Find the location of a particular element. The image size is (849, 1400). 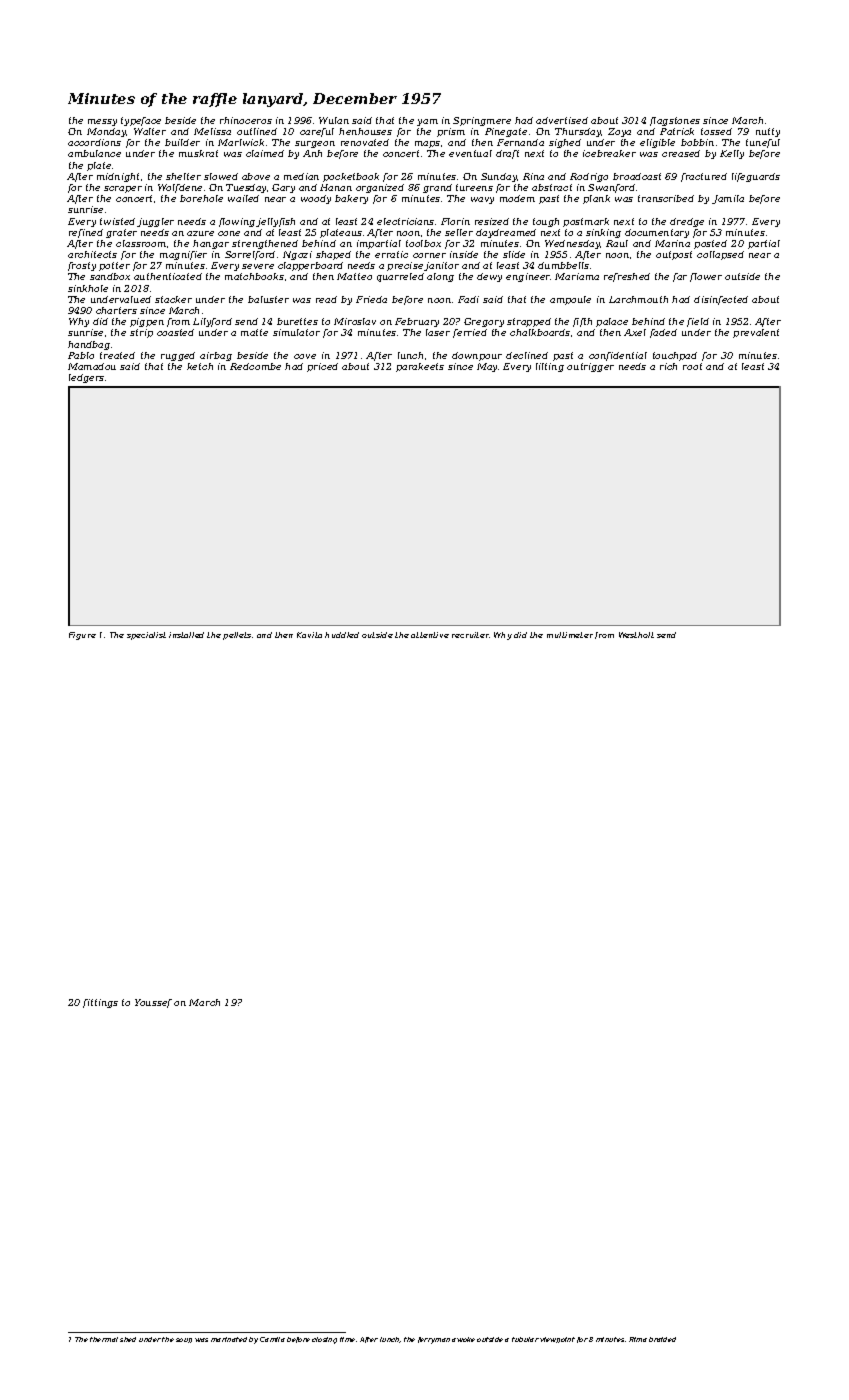

prevalent is located at coordinates (756, 333).
